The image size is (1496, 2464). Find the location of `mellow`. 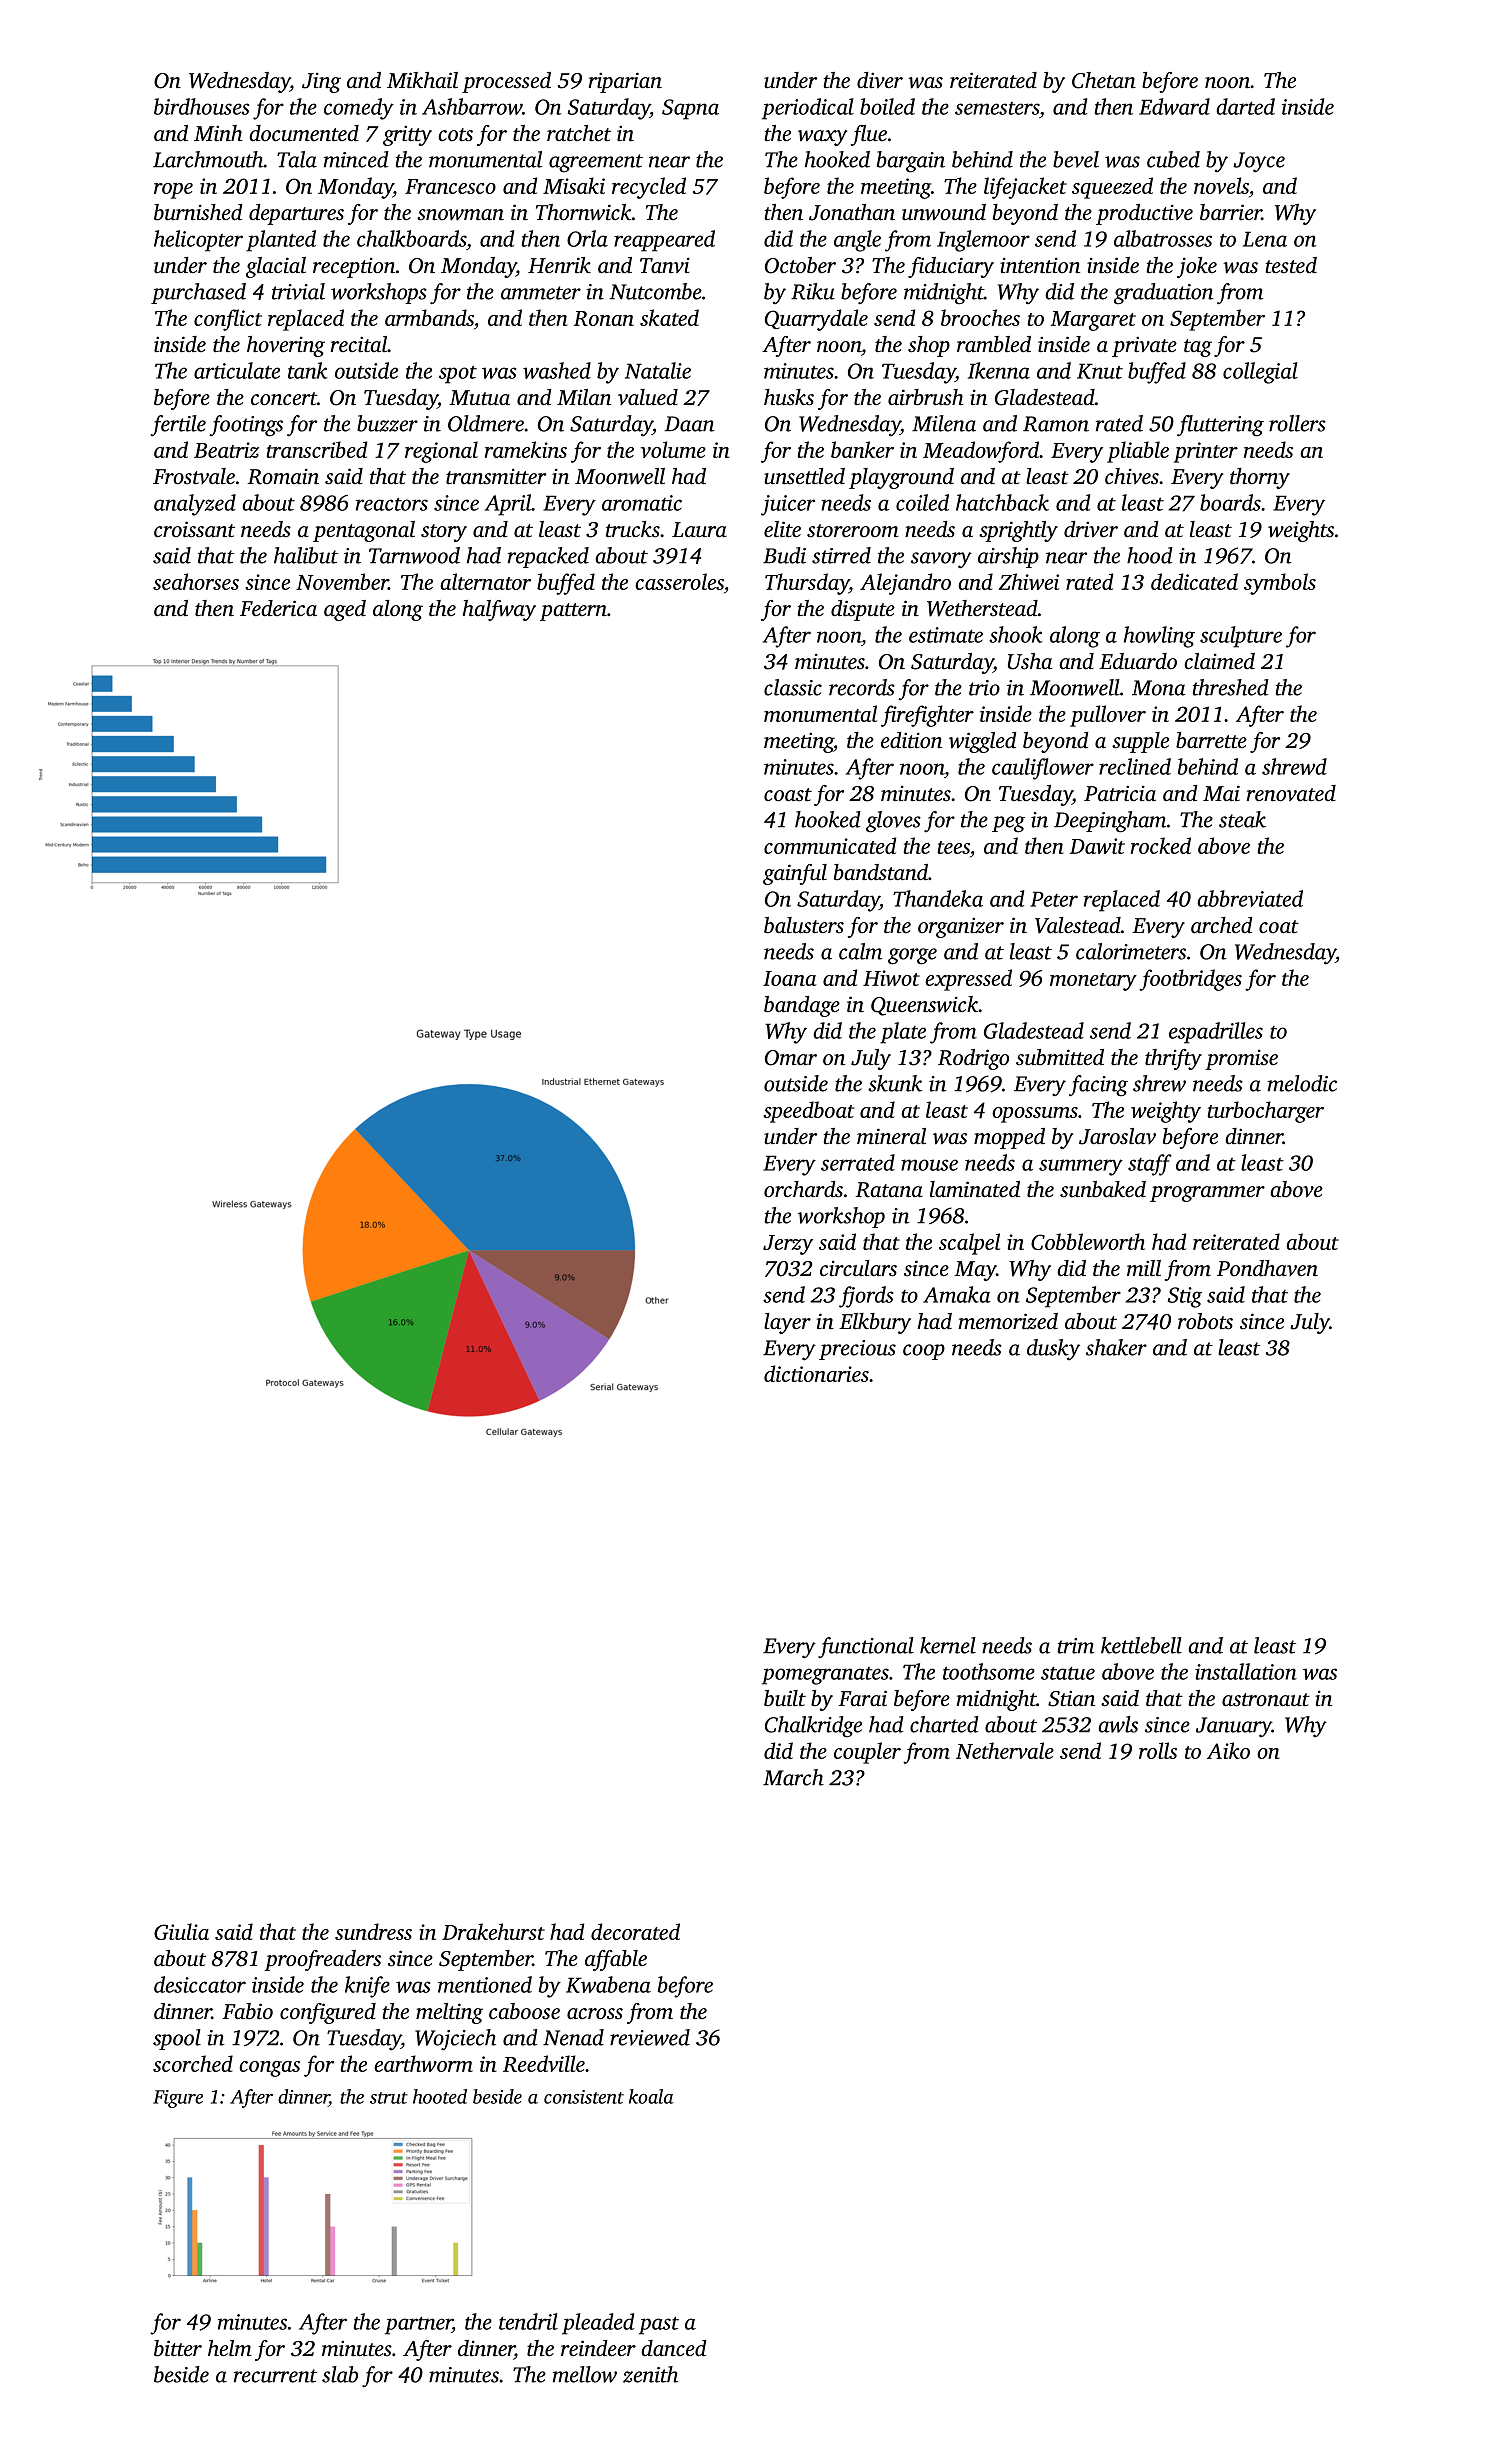

mellow is located at coordinates (585, 2374).
